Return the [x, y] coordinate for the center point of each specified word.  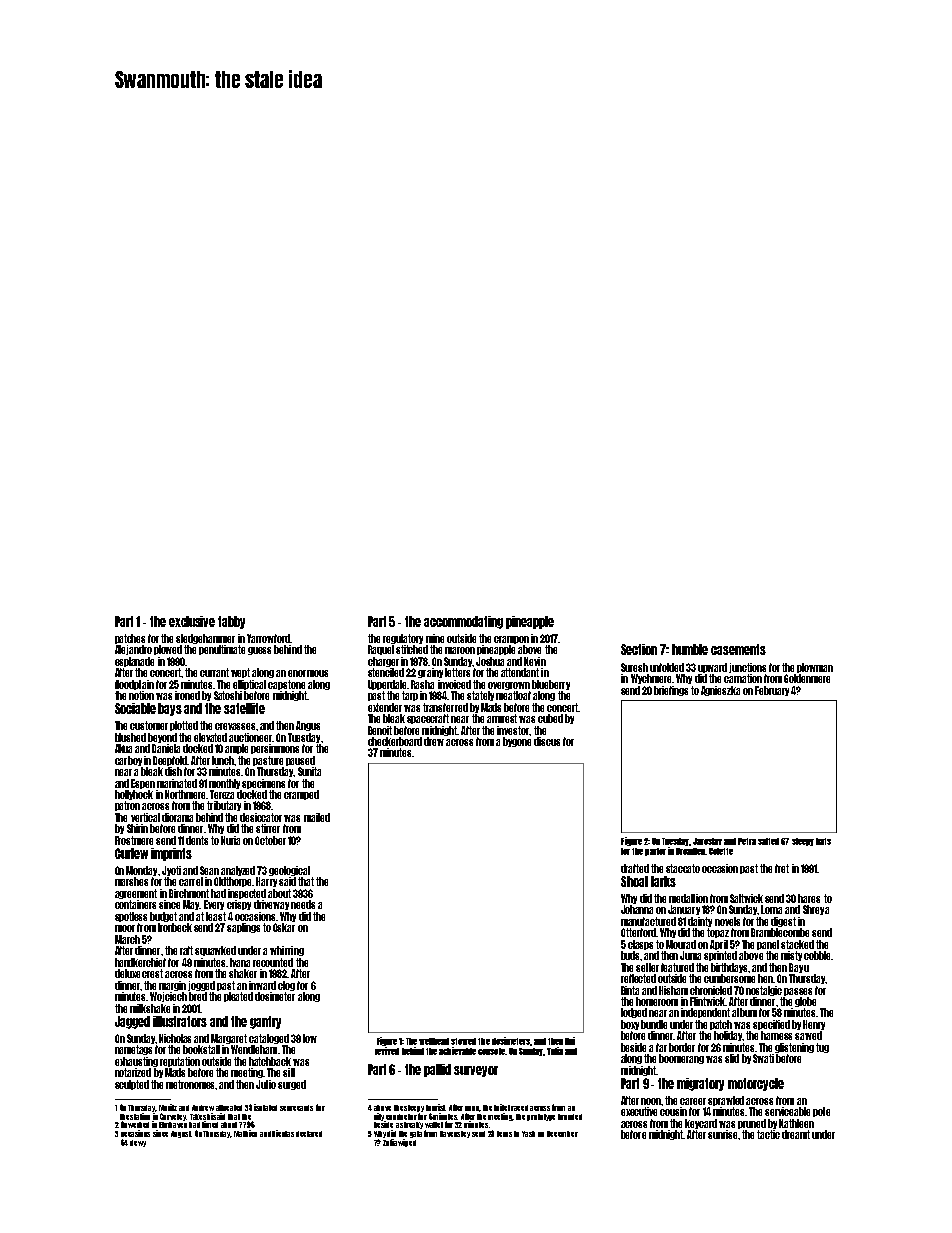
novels [727, 921]
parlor [655, 852]
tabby [231, 622]
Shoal [634, 881]
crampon [511, 640]
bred [198, 996]
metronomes [191, 1084]
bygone [517, 742]
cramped [301, 795]
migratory [700, 1084]
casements [738, 649]
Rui [570, 1041]
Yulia [555, 1051]
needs [303, 904]
